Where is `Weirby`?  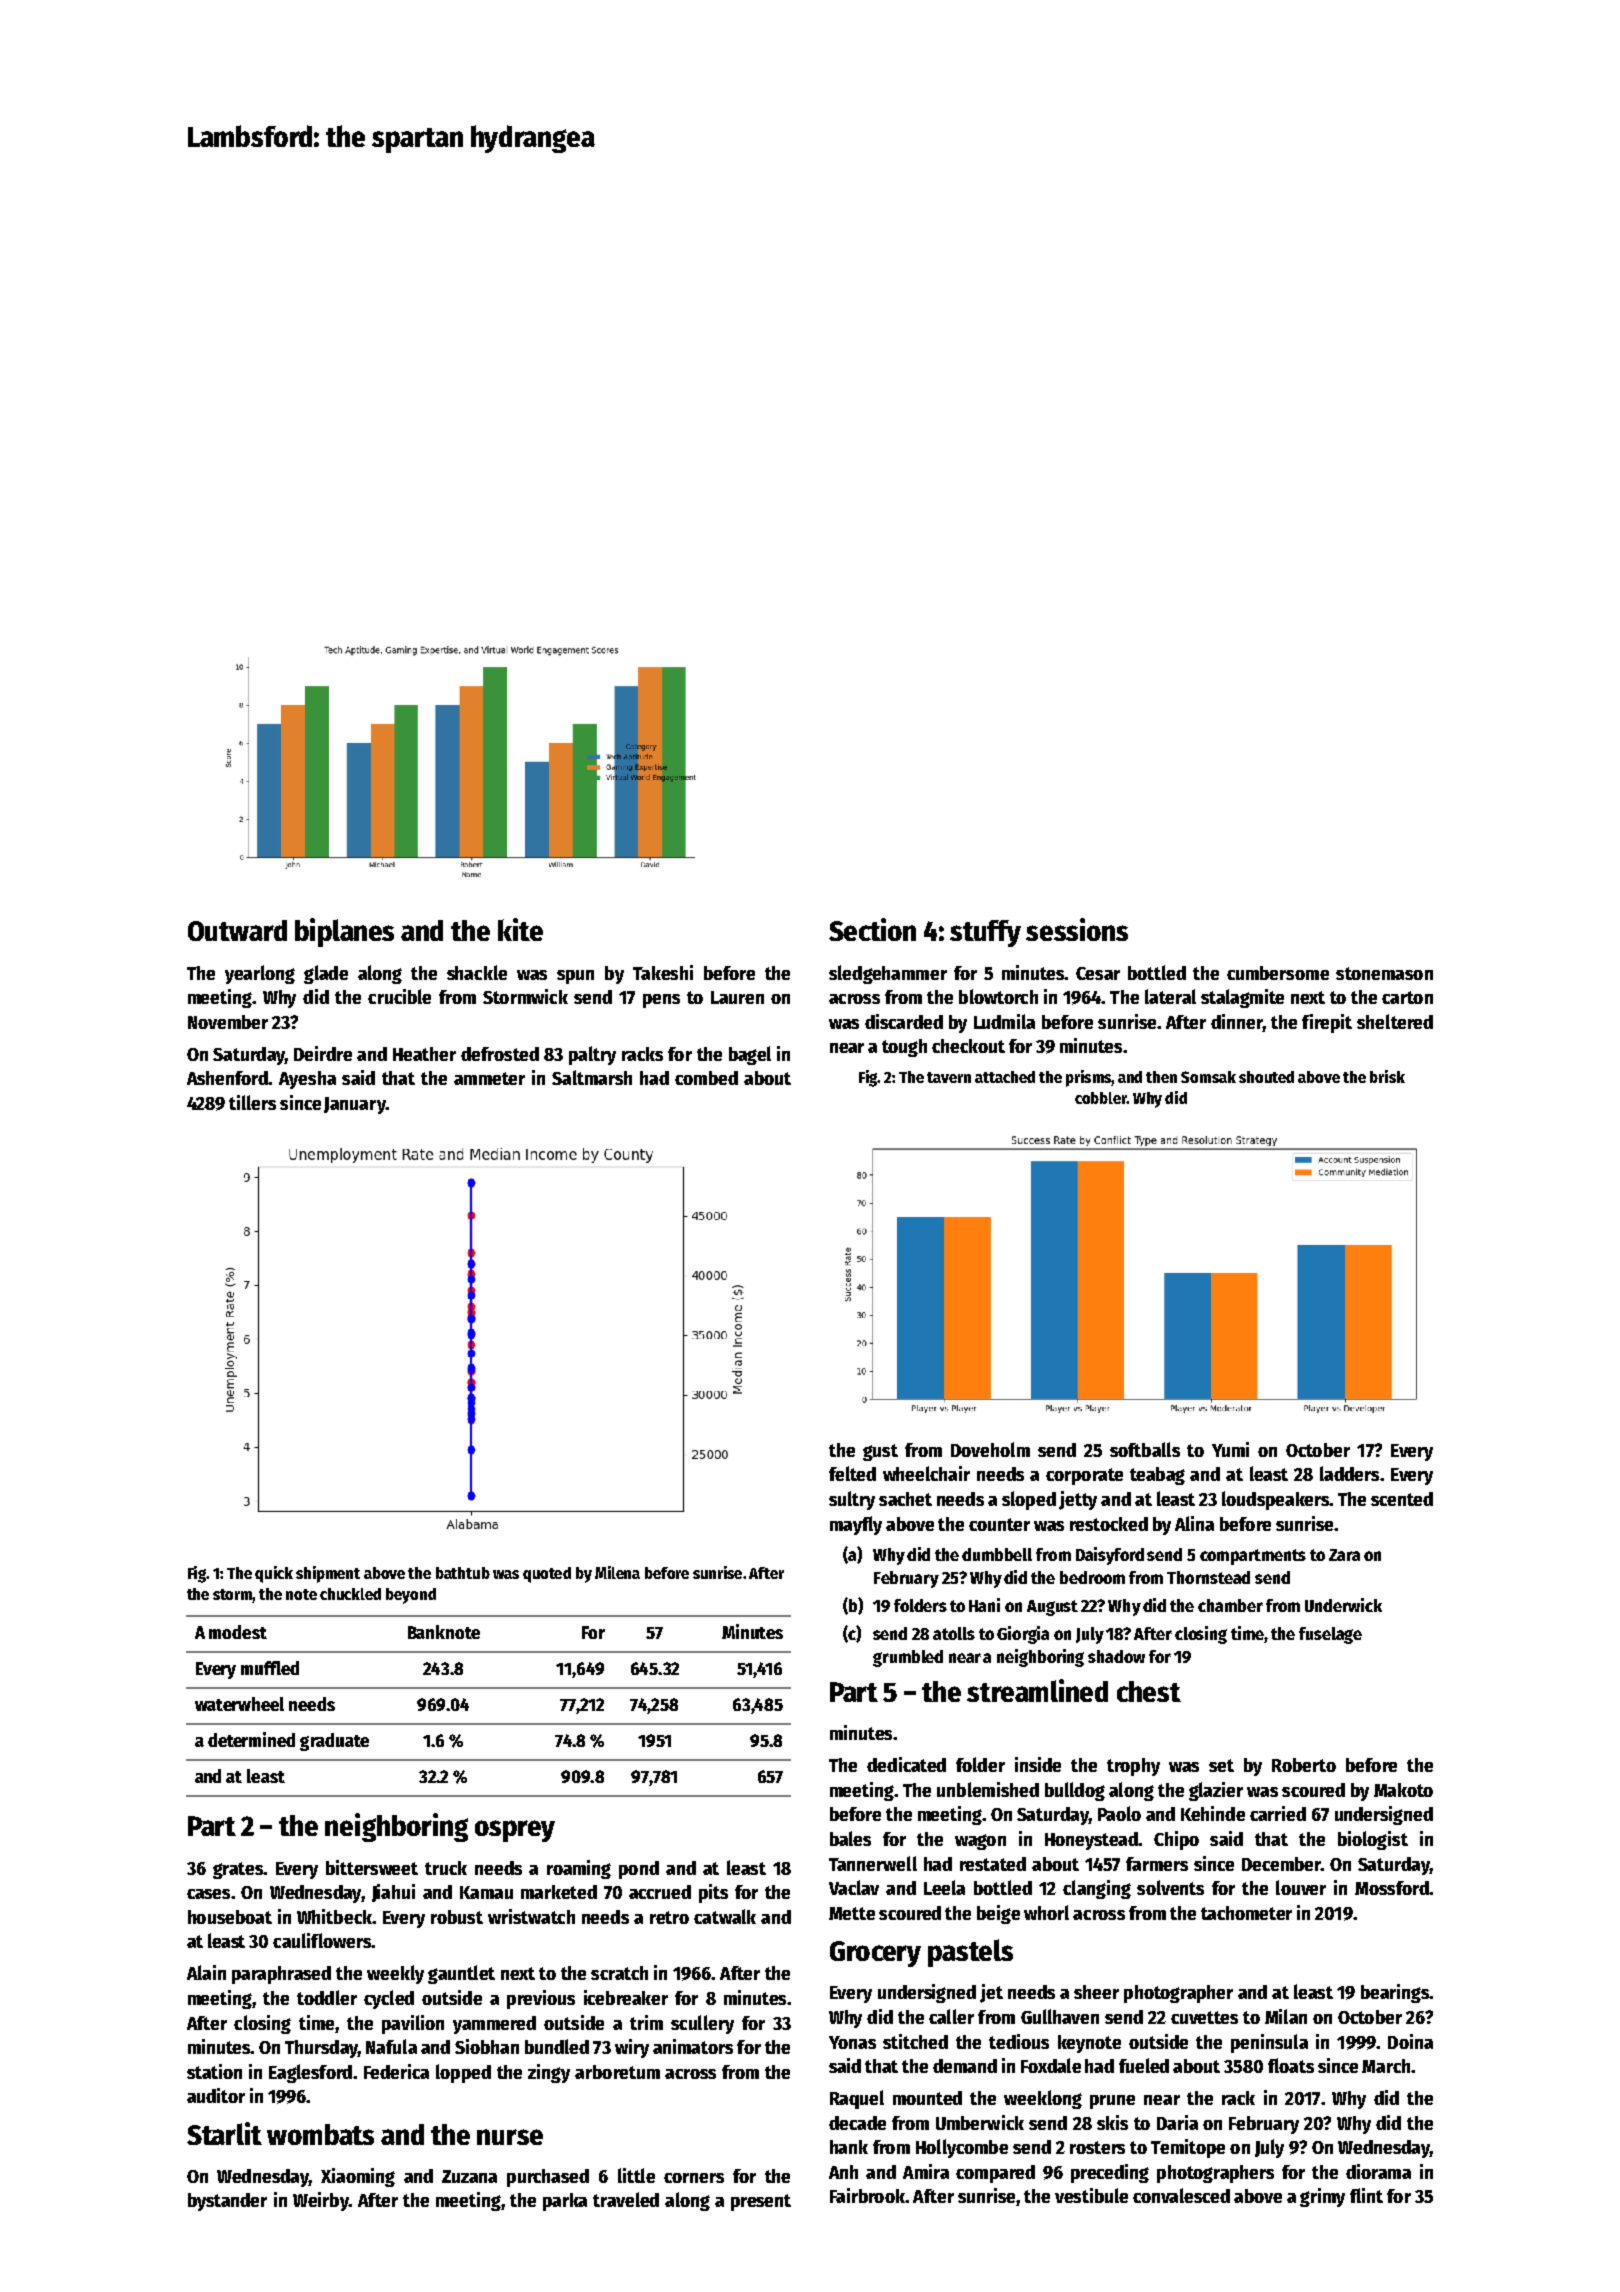
Weirby is located at coordinates (321, 2201).
